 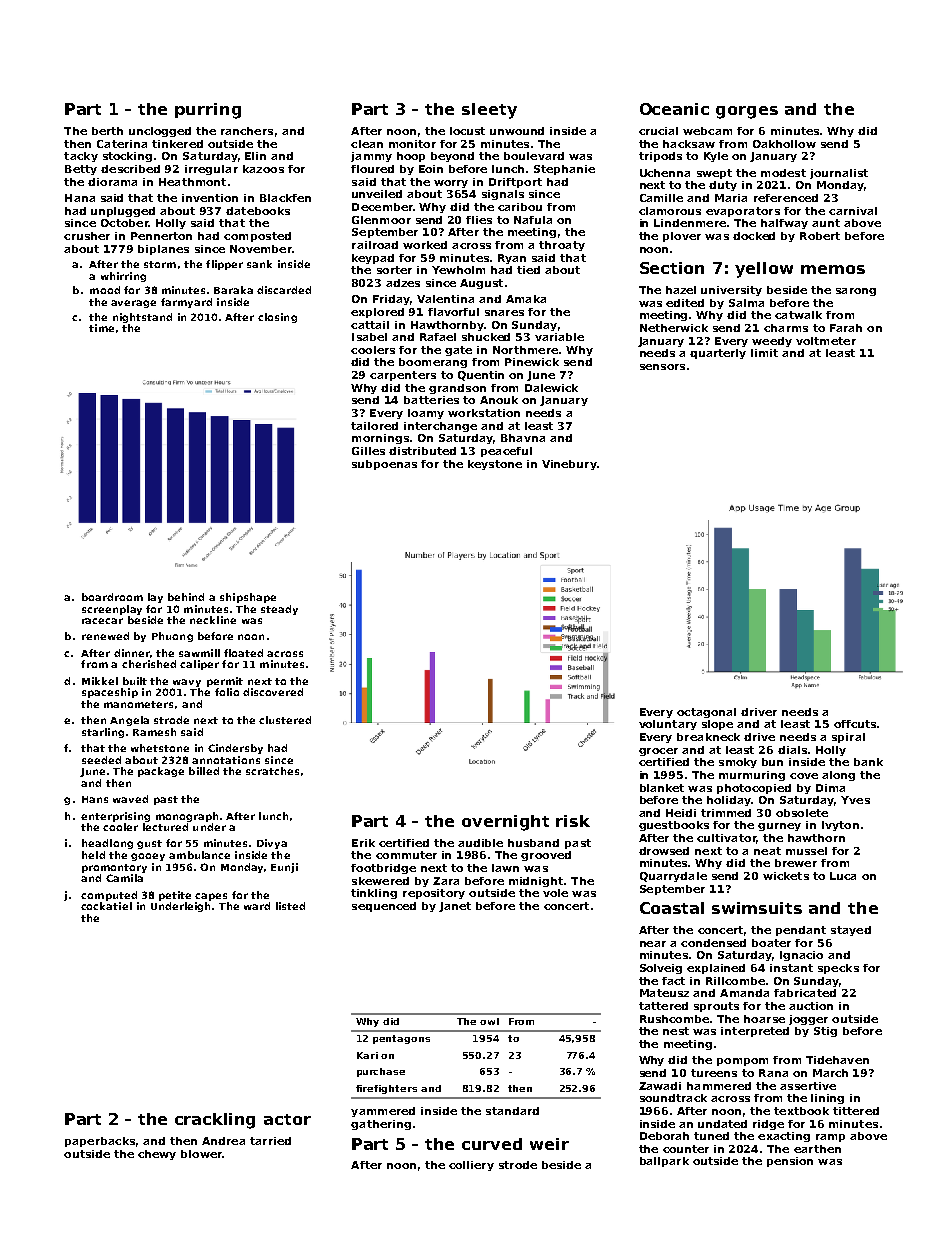 What do you see at coordinates (668, 725) in the screenshot?
I see `voluntary` at bounding box center [668, 725].
